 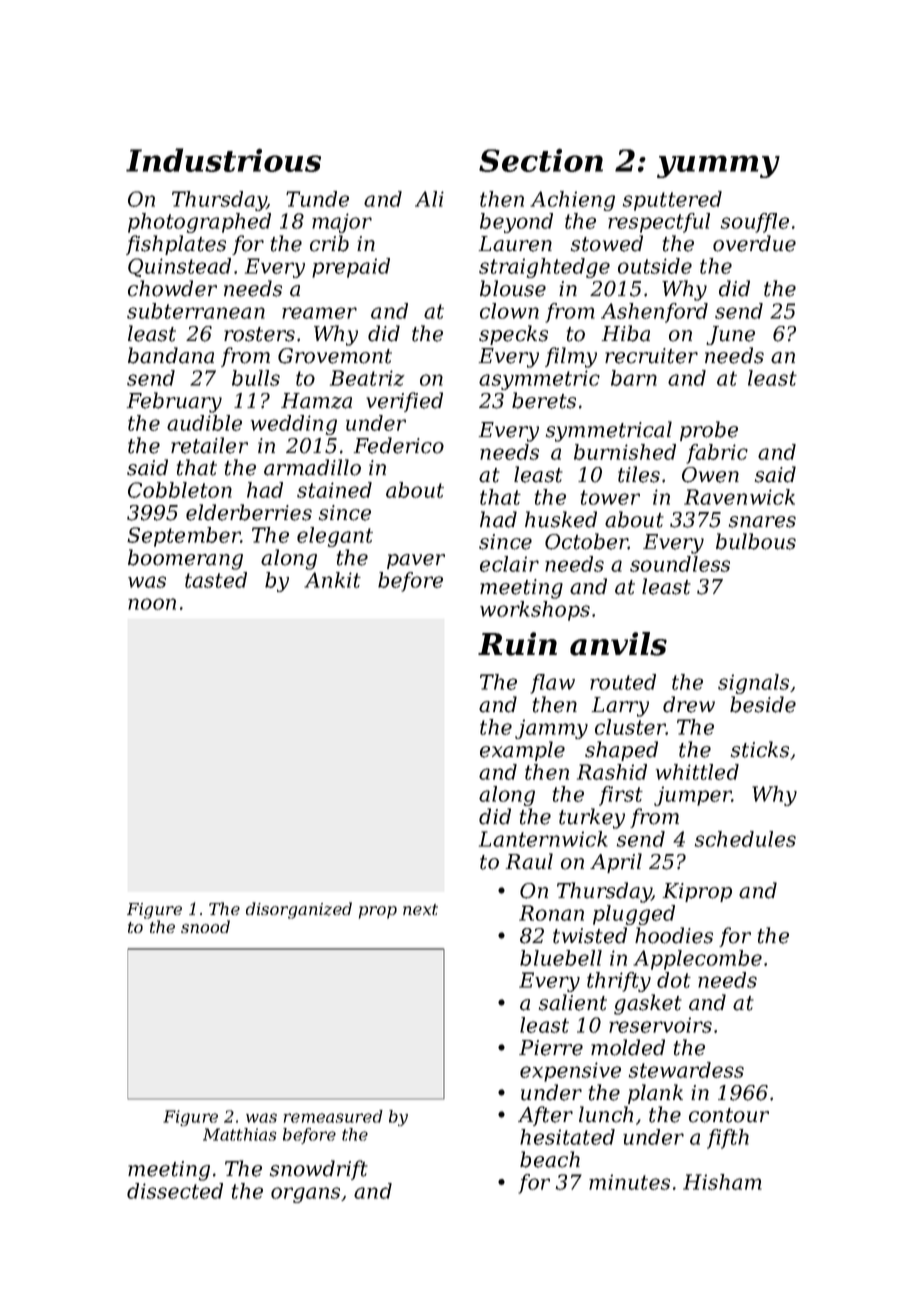 I want to click on elderberries, so click(x=249, y=512).
